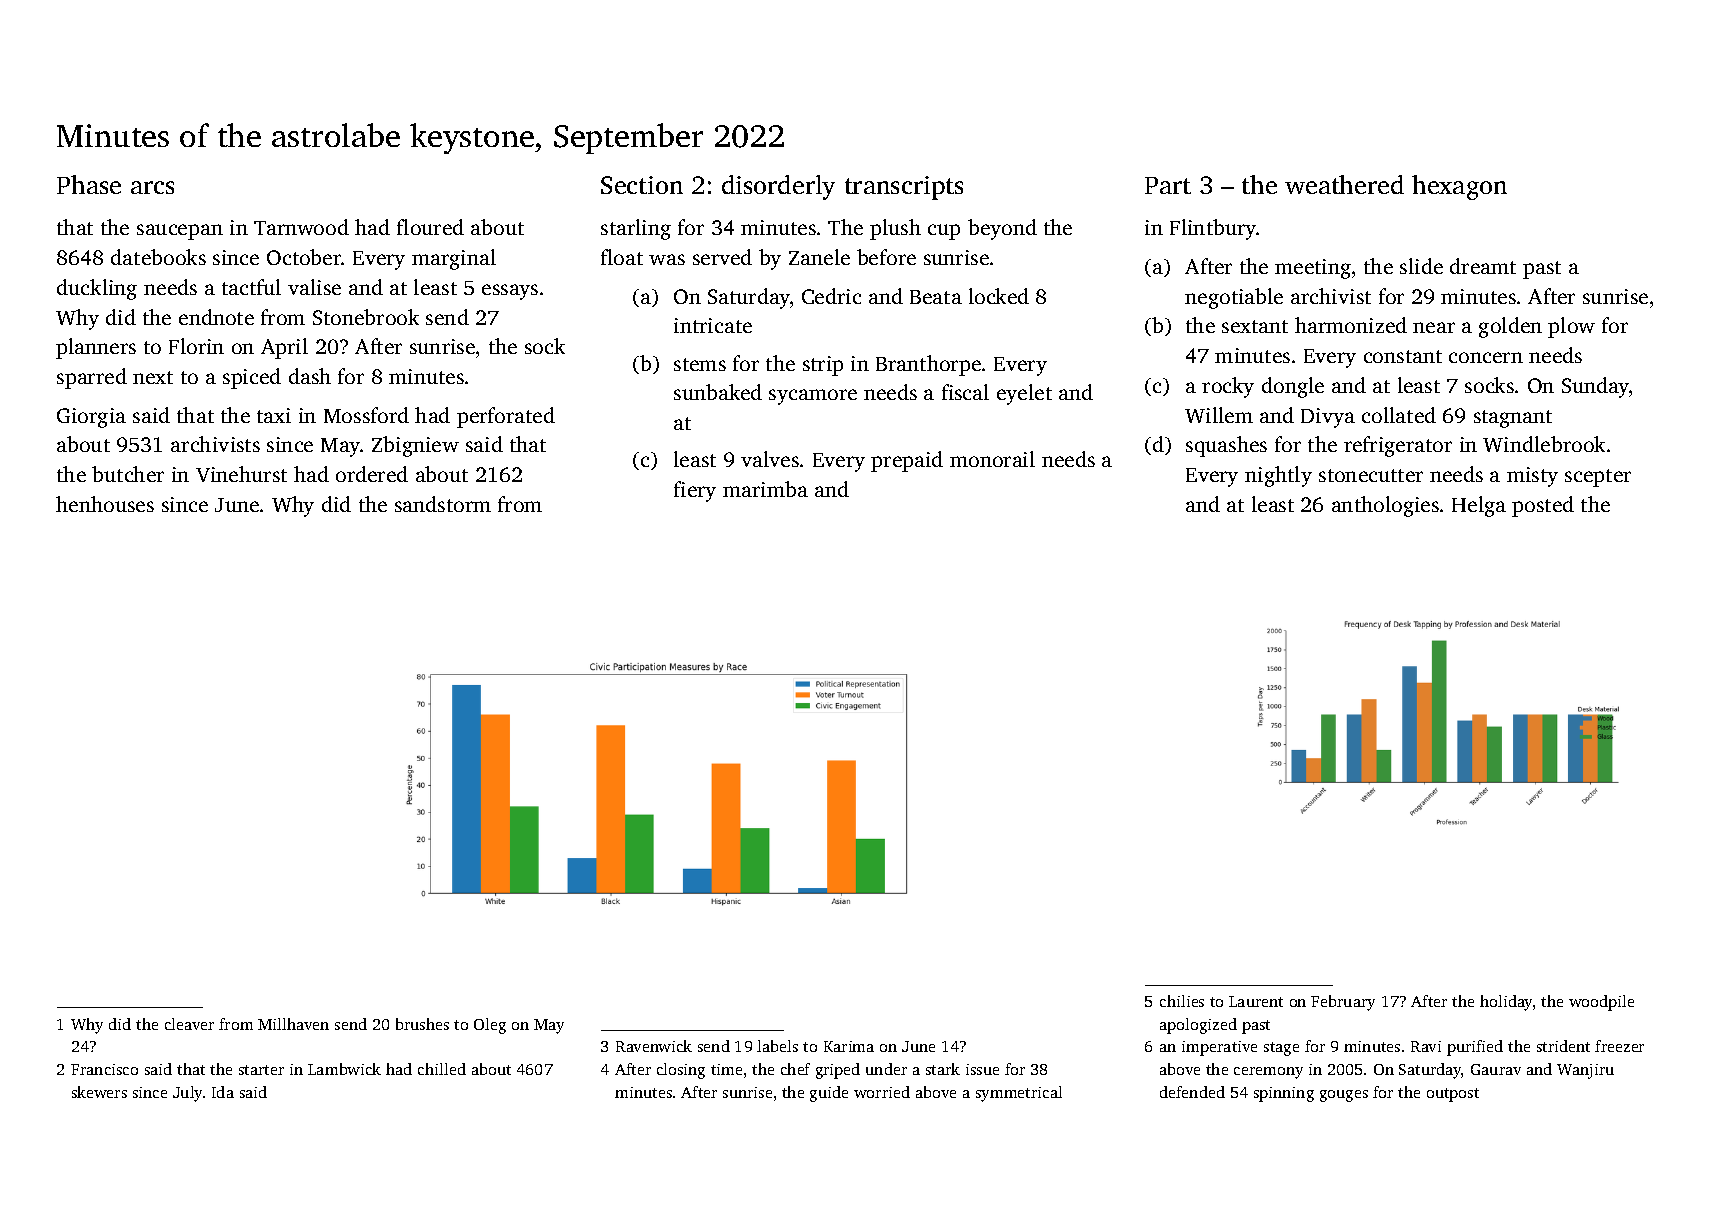 Image resolution: width=1714 pixels, height=1212 pixels. Describe the element at coordinates (105, 504) in the screenshot. I see `henhouses` at that location.
